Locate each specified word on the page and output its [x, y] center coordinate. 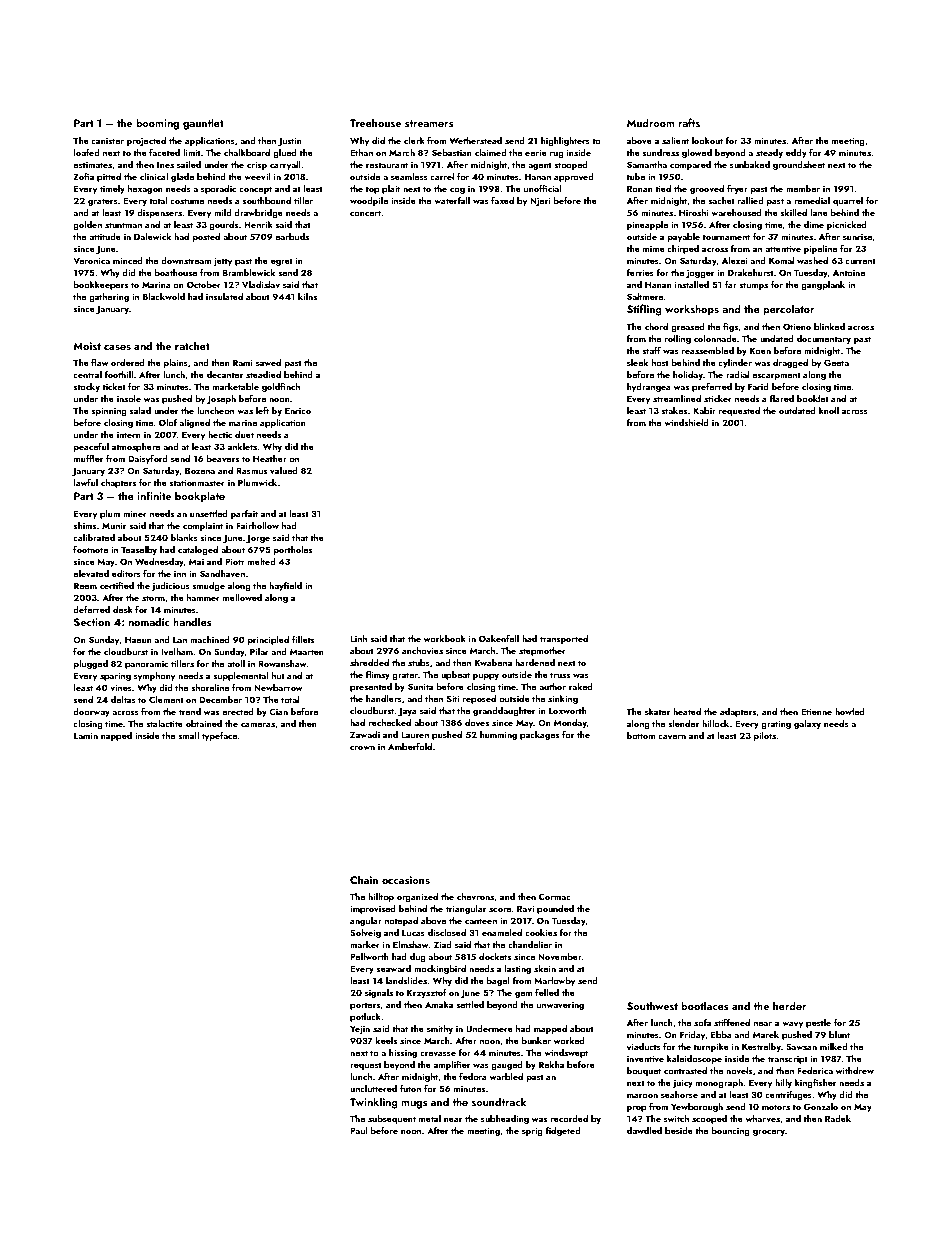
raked [581, 686]
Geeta [836, 362]
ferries [640, 272]
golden [87, 225]
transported [564, 639]
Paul [359, 1130]
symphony [154, 676]
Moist [87, 346]
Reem [85, 585]
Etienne [816, 711]
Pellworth [369, 956]
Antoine [849, 273]
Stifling [644, 310]
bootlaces [705, 1005]
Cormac [555, 896]
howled [850, 711]
